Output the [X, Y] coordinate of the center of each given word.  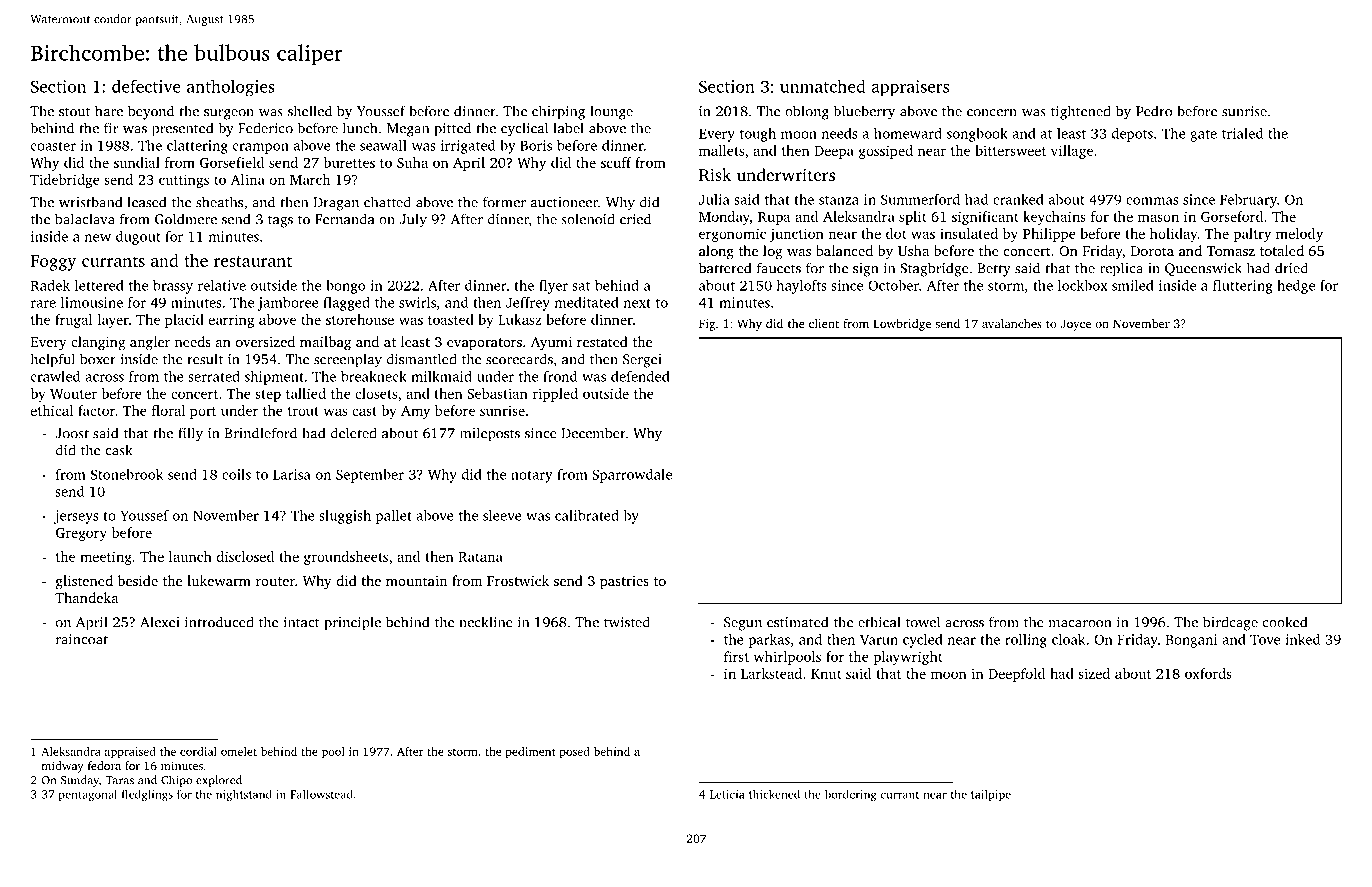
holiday [1173, 235]
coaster [53, 146]
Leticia [727, 794]
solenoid [588, 219]
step [268, 396]
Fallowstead [321, 794]
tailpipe [991, 795]
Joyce [1076, 325]
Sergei [642, 361]
